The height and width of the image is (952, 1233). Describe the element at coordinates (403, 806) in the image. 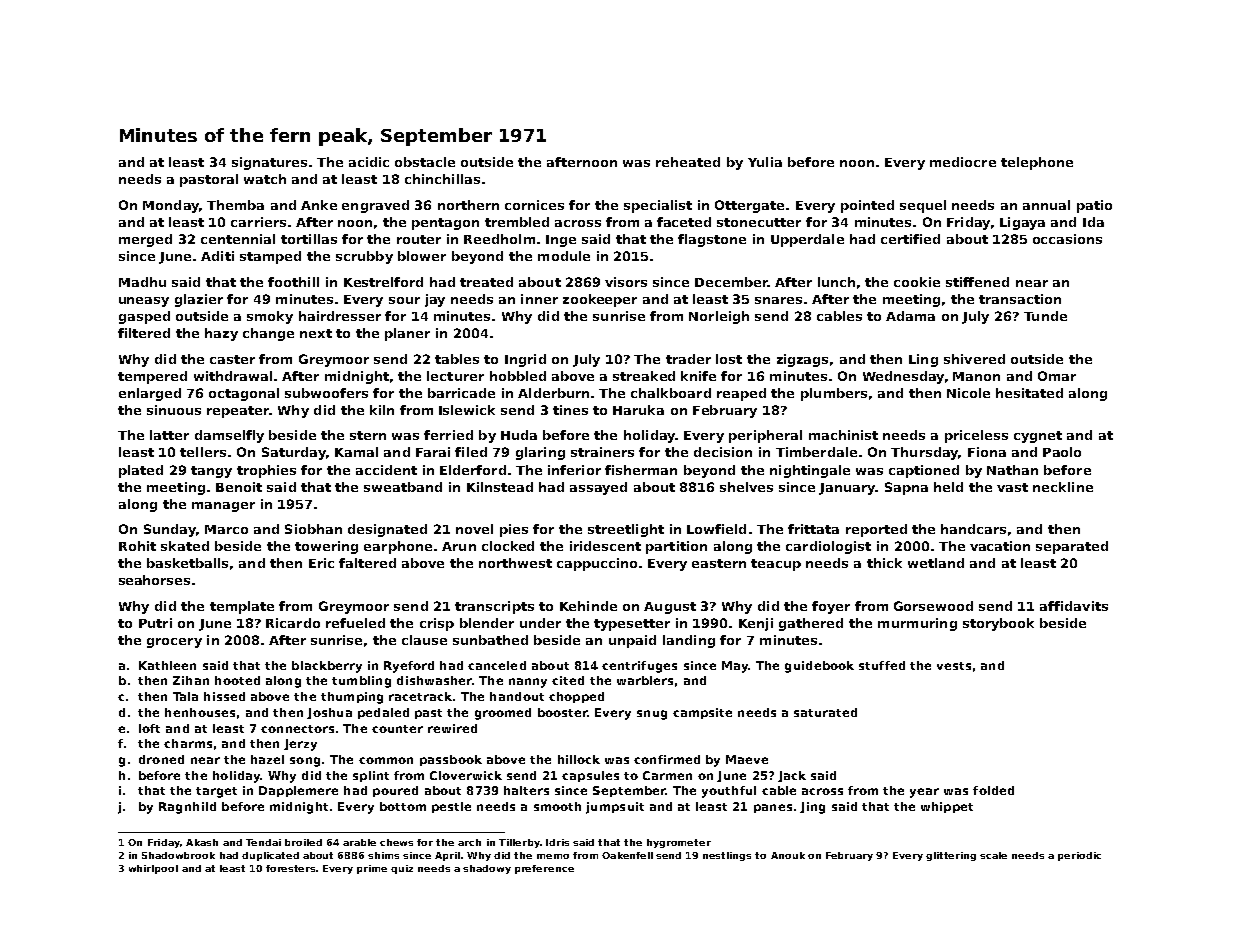

I see `bottom` at that location.
